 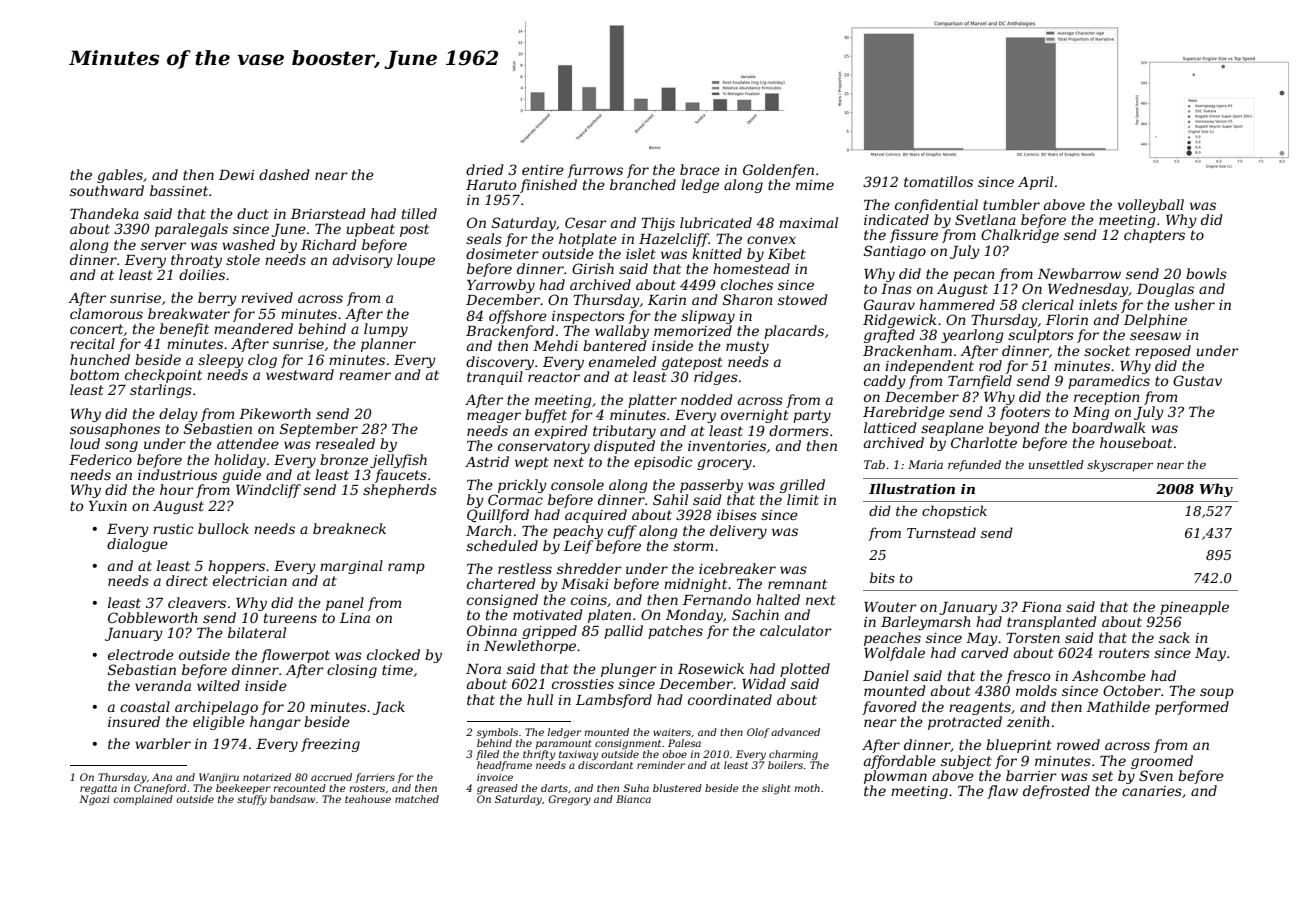 I want to click on Douglas, so click(x=1165, y=290).
